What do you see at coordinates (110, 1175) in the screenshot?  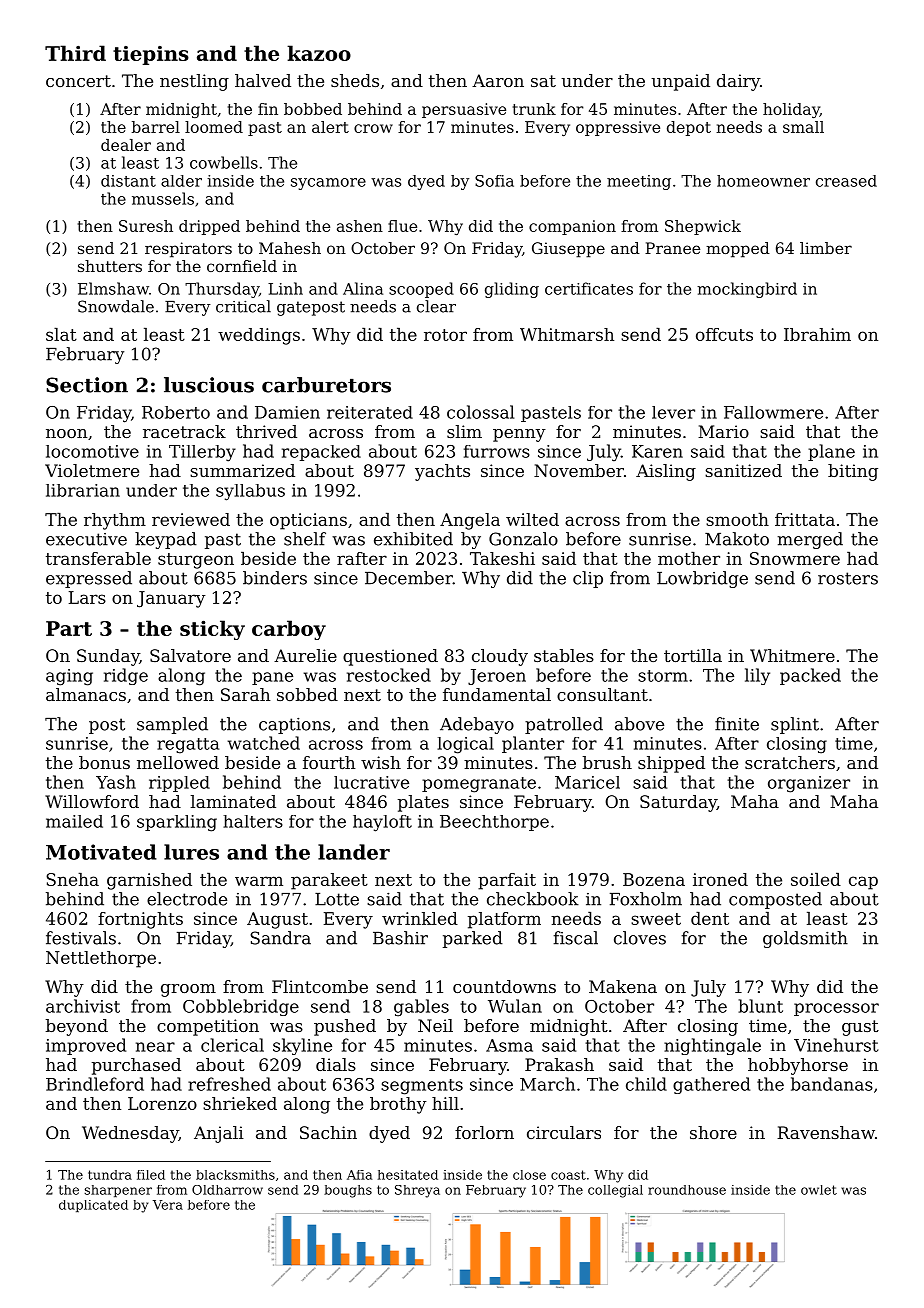 I see `tundra` at bounding box center [110, 1175].
